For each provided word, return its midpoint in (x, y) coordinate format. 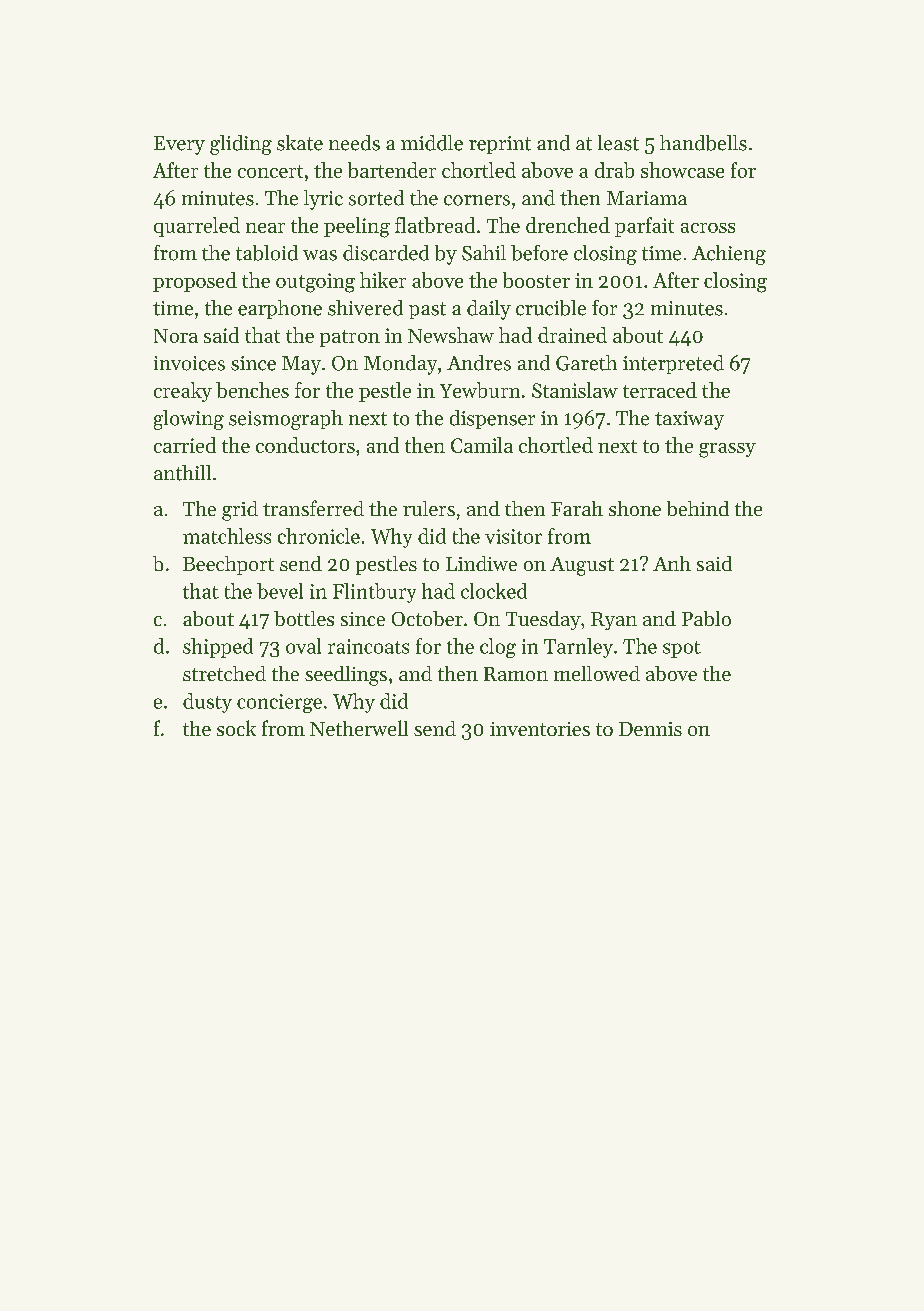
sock (236, 728)
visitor (513, 536)
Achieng (729, 255)
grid (240, 511)
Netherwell (359, 728)
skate (300, 143)
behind (698, 508)
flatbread (435, 225)
